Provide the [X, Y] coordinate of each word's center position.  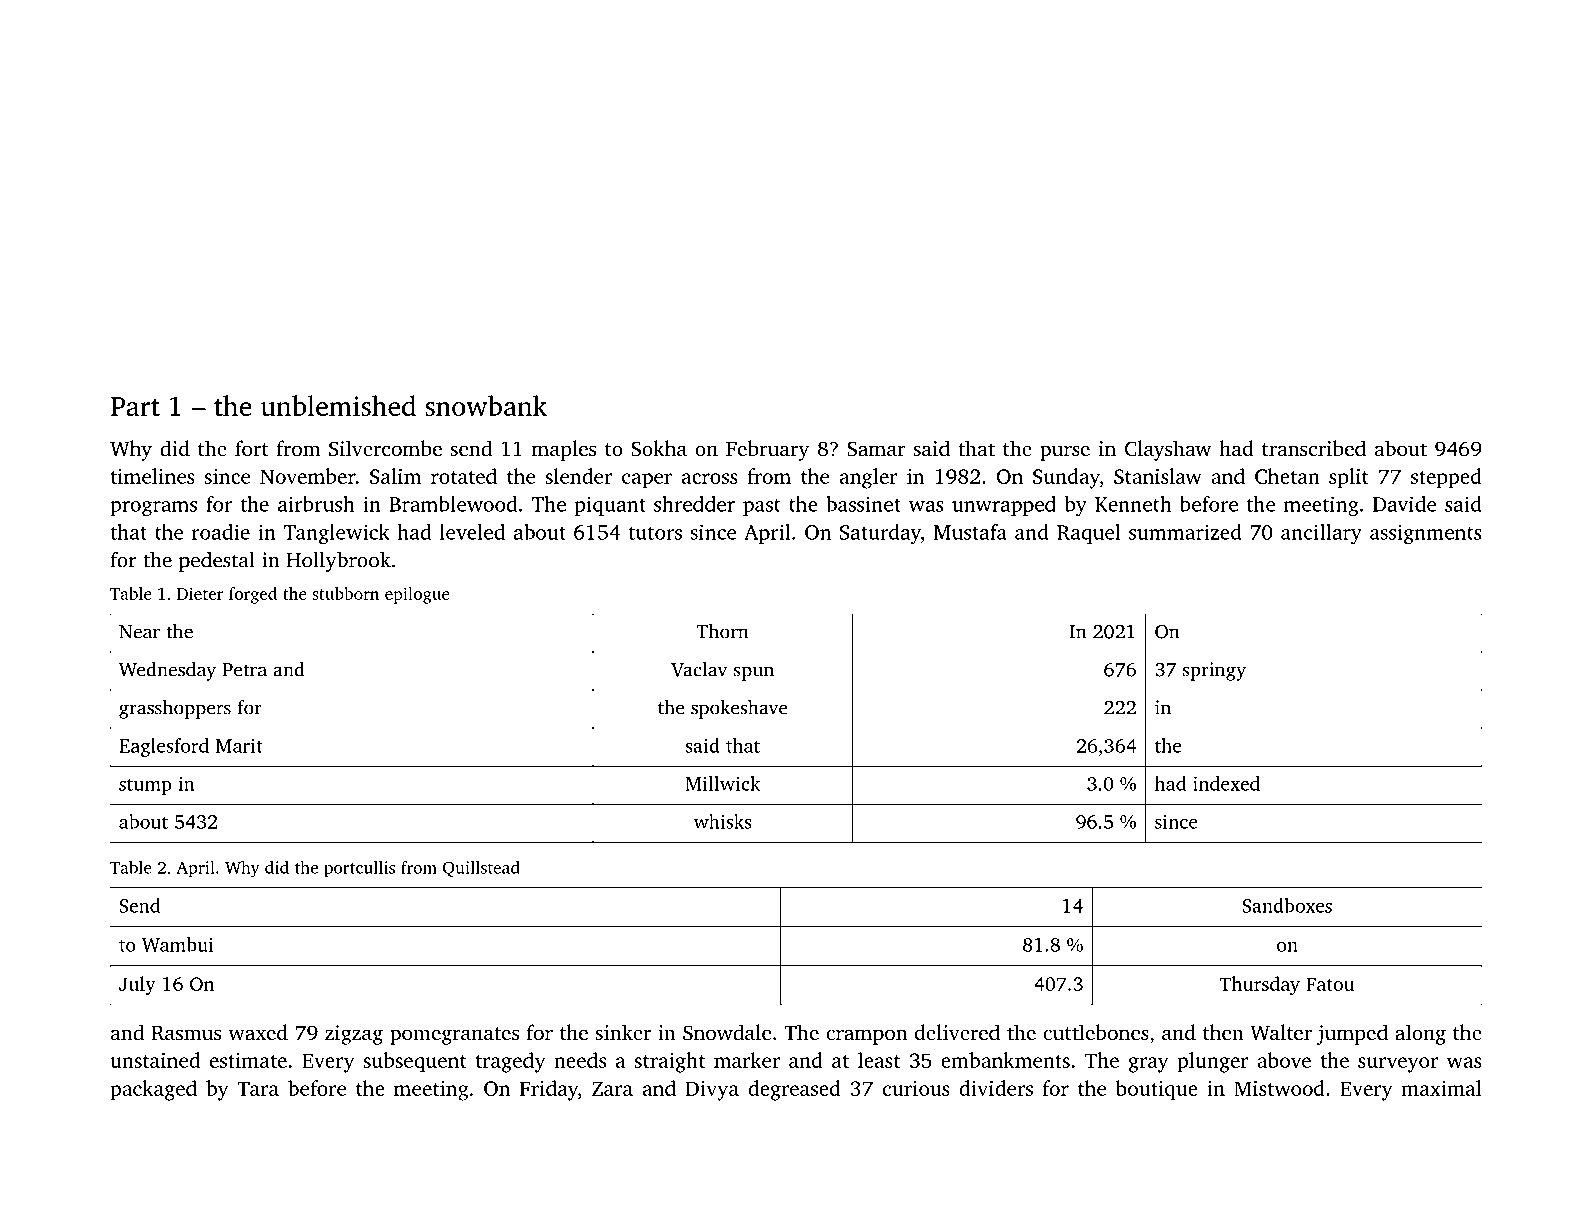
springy [1214, 671]
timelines [152, 476]
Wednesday [167, 671]
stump [145, 786]
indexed [1226, 783]
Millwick [722, 783]
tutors [655, 533]
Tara [258, 1088]
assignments [1426, 534]
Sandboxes [1287, 905]
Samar [876, 449]
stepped [1446, 478]
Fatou [1330, 984]
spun [754, 673]
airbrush [316, 504]
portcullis [359, 869]
